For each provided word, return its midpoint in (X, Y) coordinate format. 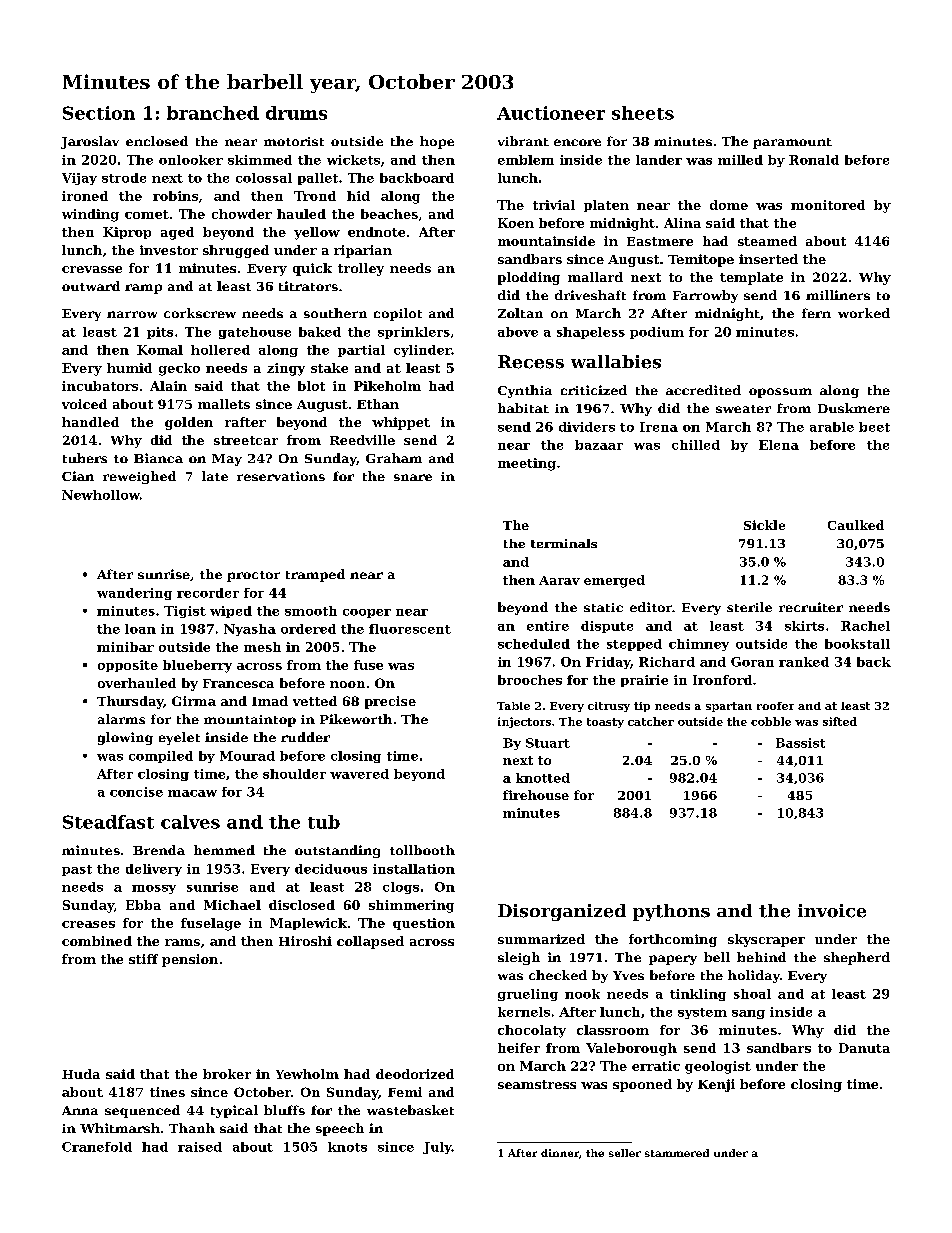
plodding (529, 278)
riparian (363, 251)
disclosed (302, 905)
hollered (220, 350)
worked (864, 313)
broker (227, 1074)
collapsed (370, 942)
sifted (840, 721)
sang (748, 1014)
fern (816, 313)
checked (558, 975)
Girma (194, 701)
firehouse (536, 795)
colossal (264, 178)
